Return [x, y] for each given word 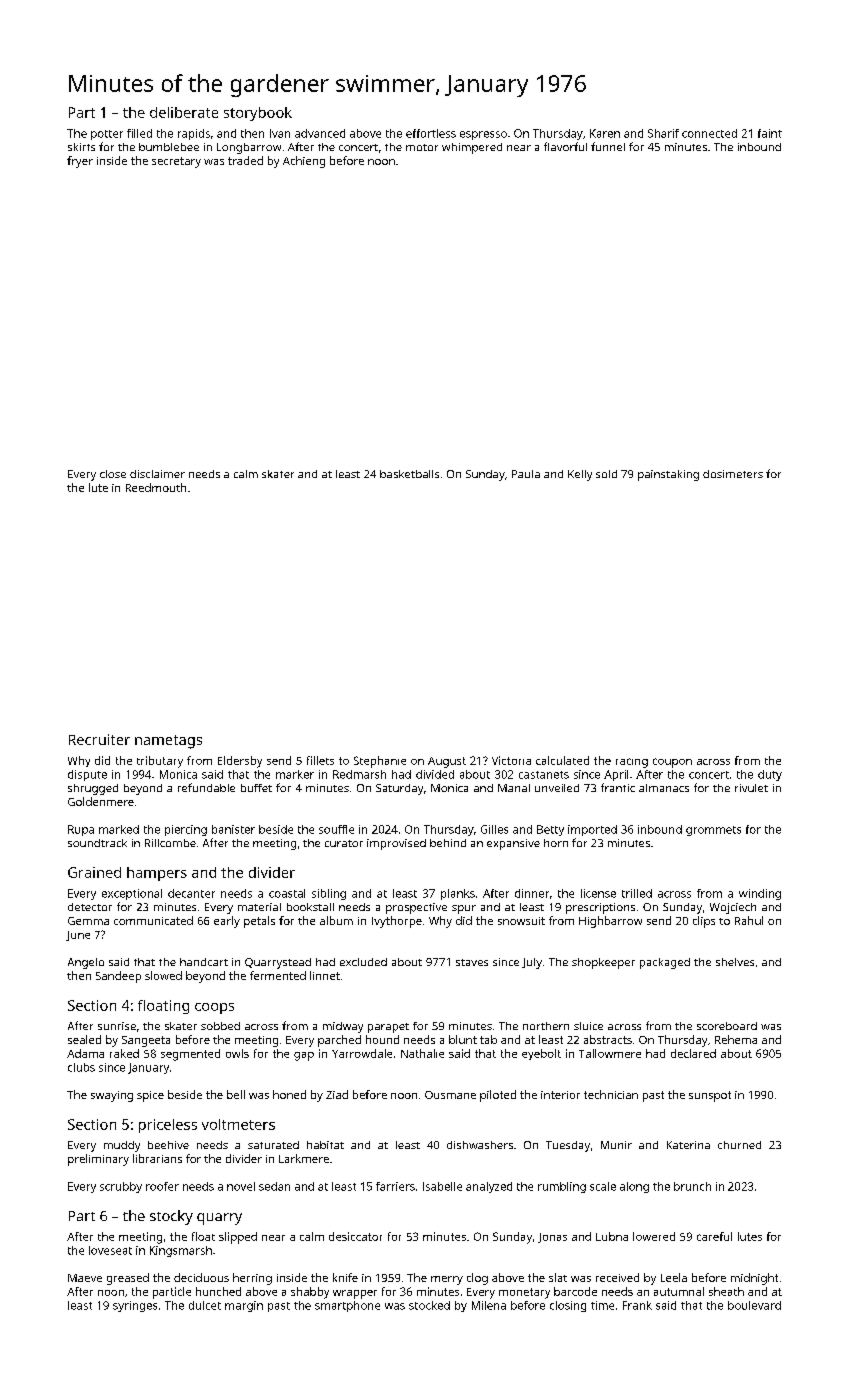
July [532, 963]
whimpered [472, 148]
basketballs [409, 474]
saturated [273, 1145]
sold [606, 474]
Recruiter [99, 739]
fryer [80, 162]
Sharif [663, 133]
